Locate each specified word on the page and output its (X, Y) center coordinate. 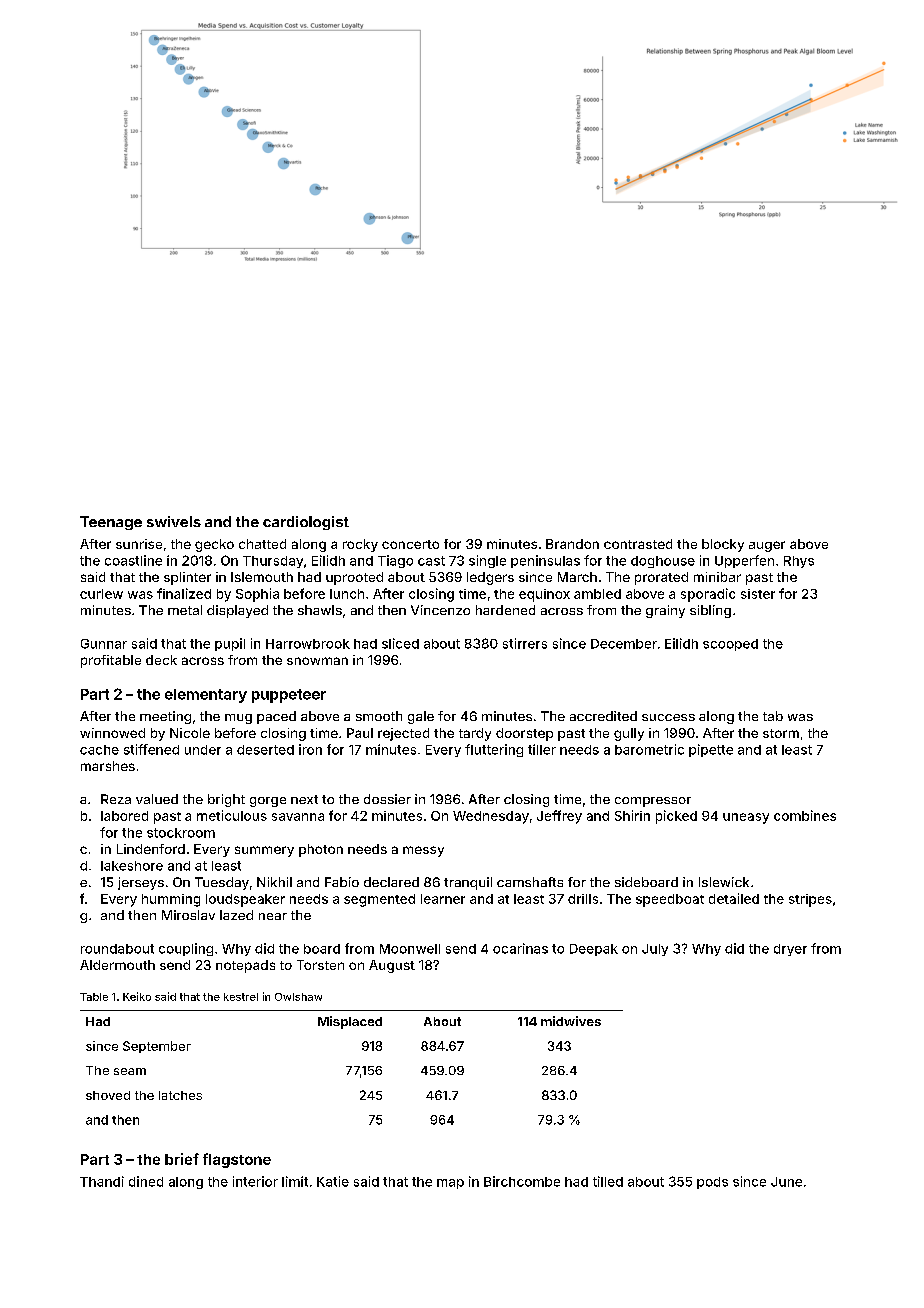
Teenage (111, 523)
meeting (165, 717)
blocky (723, 545)
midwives (571, 1021)
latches (180, 1095)
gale (421, 717)
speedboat (670, 900)
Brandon (572, 544)
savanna (298, 817)
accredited (603, 716)
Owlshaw (298, 997)
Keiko (137, 996)
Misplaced (350, 1022)
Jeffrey (559, 817)
